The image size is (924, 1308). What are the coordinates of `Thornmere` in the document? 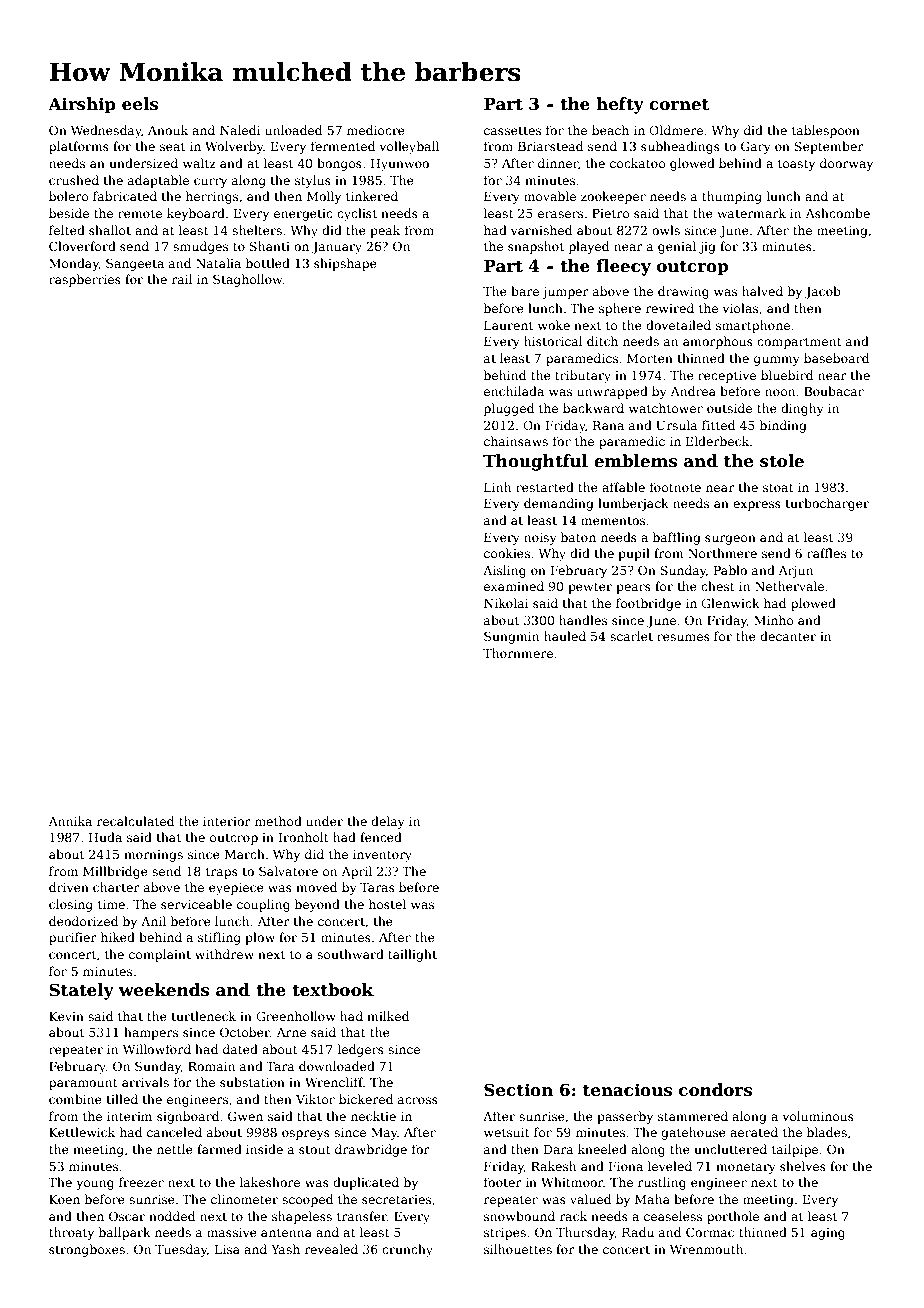 It's located at (518, 653).
